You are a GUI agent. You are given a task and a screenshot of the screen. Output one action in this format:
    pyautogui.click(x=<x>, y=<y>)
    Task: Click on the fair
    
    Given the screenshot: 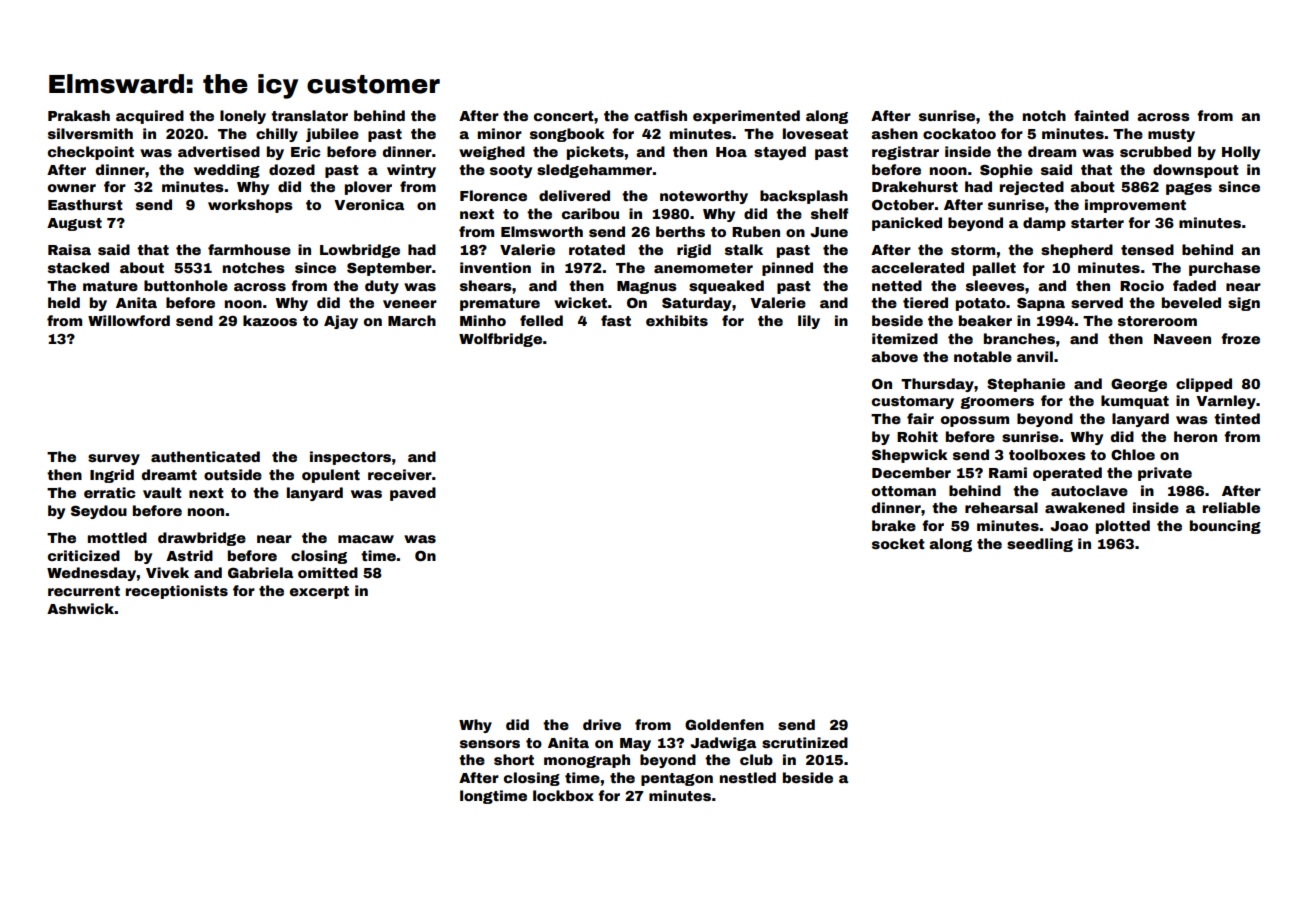 What is the action you would take?
    pyautogui.click(x=920, y=418)
